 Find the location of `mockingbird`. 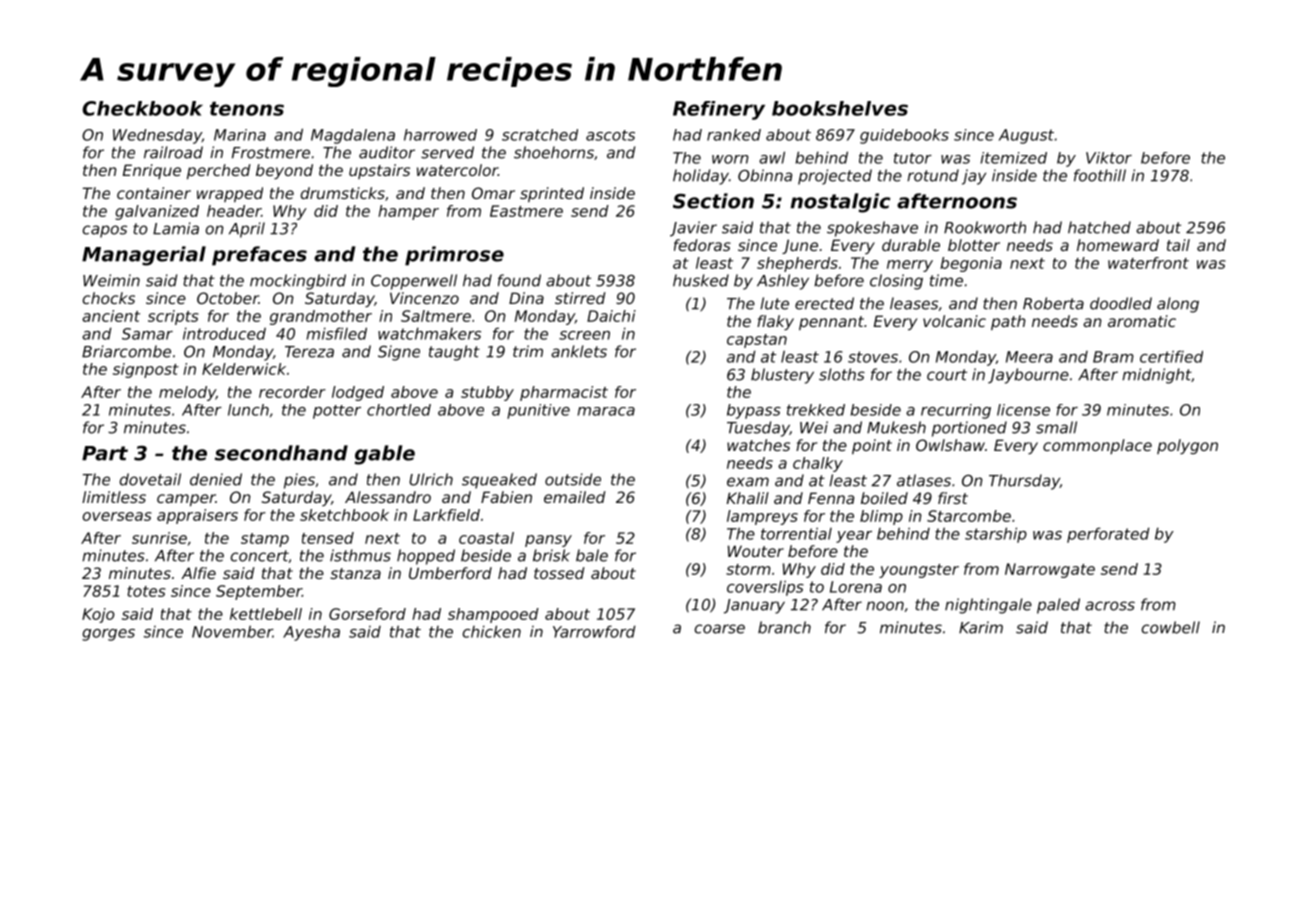

mockingbird is located at coordinates (298, 282).
